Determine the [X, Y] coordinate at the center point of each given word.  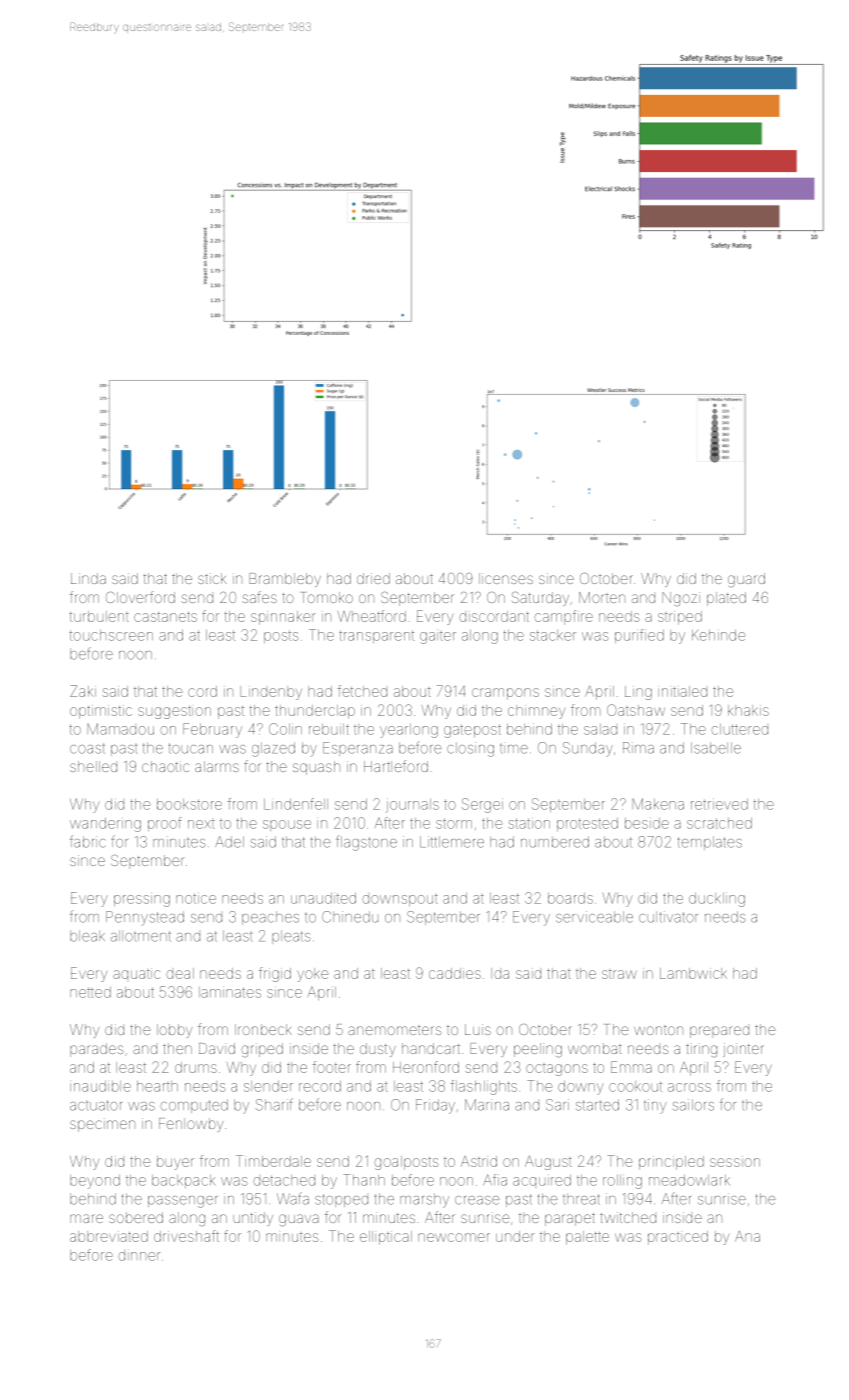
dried [373, 578]
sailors [693, 1105]
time [514, 748]
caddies [455, 973]
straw [619, 974]
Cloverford [140, 597]
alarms [217, 766]
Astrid [479, 1161]
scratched [719, 823]
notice [196, 898]
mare [86, 1218]
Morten [602, 597]
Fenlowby [191, 1125]
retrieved [719, 804]
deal [180, 973]
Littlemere [452, 842]
